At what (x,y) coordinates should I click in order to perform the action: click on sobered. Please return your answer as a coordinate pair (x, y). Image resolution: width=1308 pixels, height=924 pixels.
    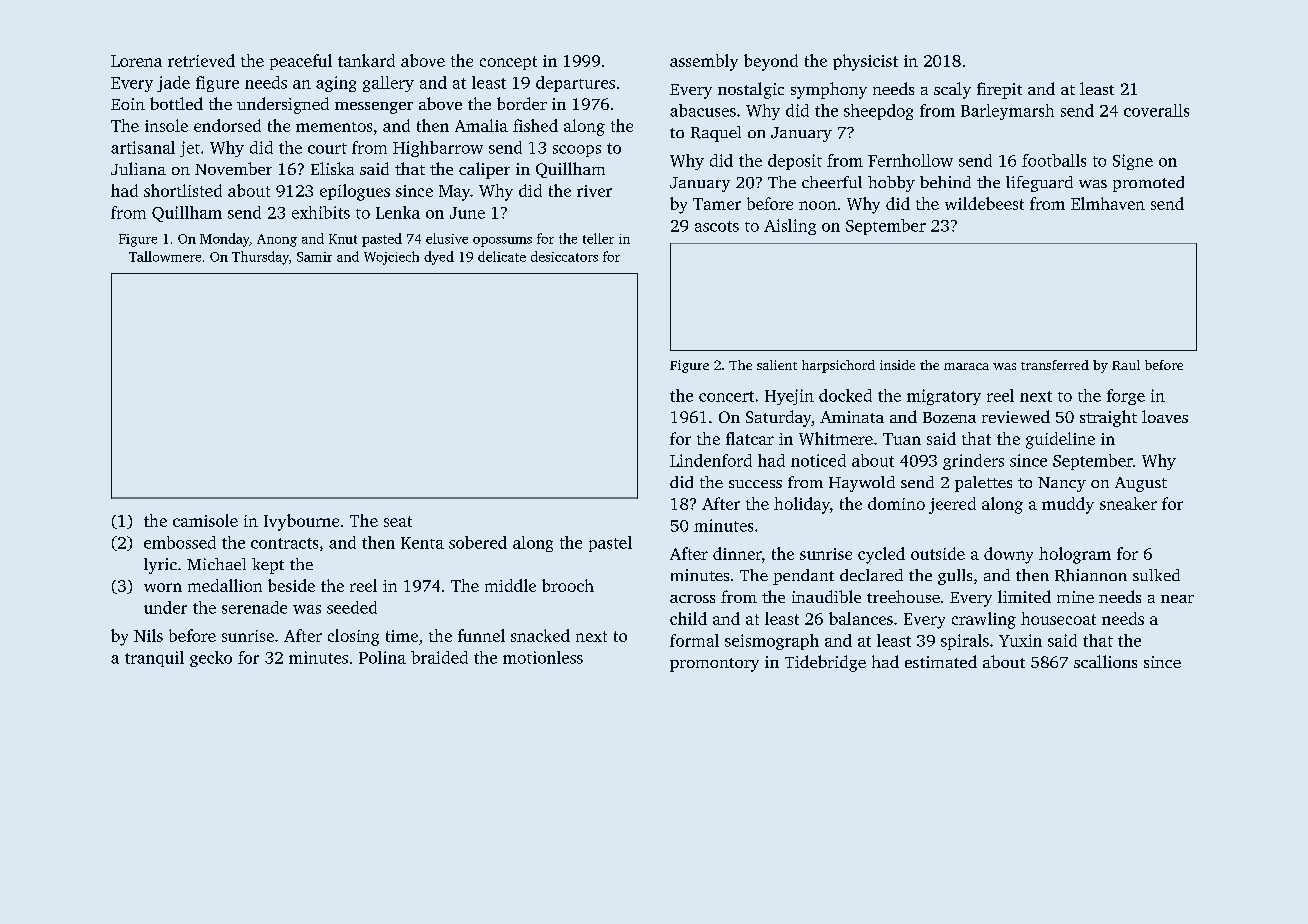
    Looking at the image, I should click on (478, 542).
